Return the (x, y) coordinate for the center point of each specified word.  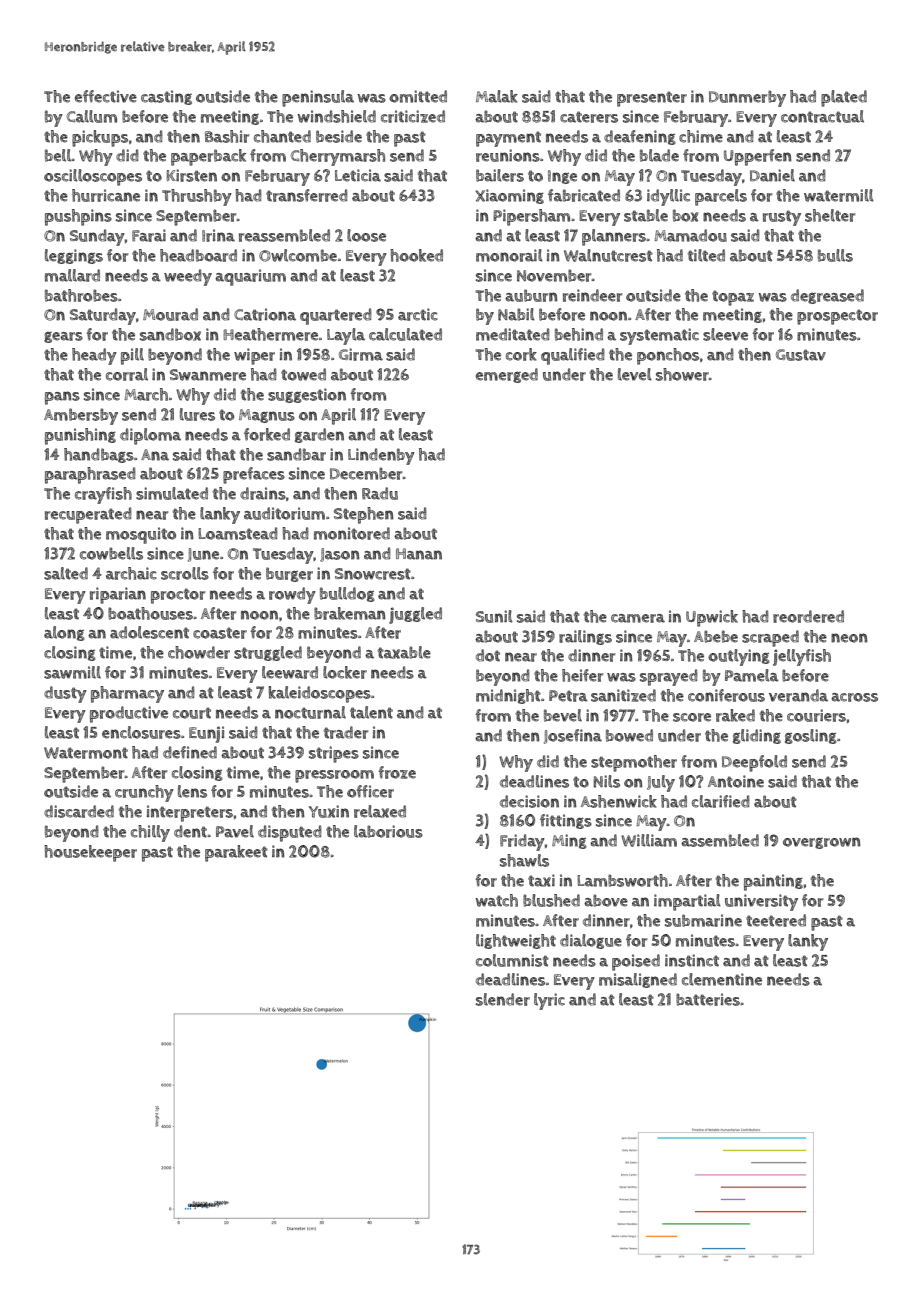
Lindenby (381, 456)
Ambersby (81, 416)
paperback (208, 157)
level (635, 374)
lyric (549, 1001)
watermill (839, 195)
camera (638, 618)
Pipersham (531, 217)
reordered (808, 616)
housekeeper (90, 853)
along (64, 633)
